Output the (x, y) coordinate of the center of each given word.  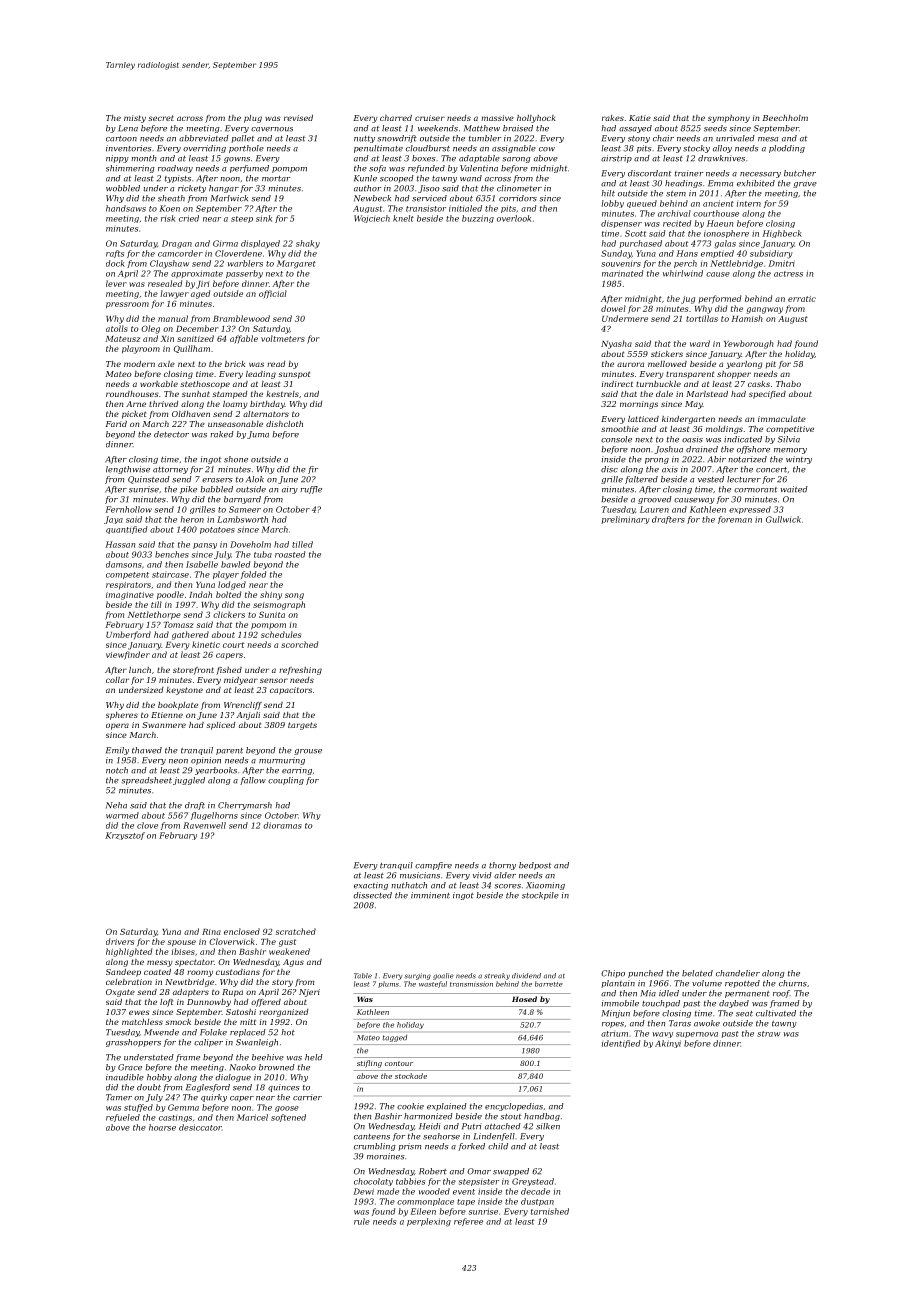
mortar (276, 179)
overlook (514, 218)
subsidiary (771, 254)
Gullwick (783, 519)
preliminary (625, 520)
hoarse (162, 1127)
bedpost (535, 866)
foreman (735, 520)
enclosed (242, 931)
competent (127, 575)
